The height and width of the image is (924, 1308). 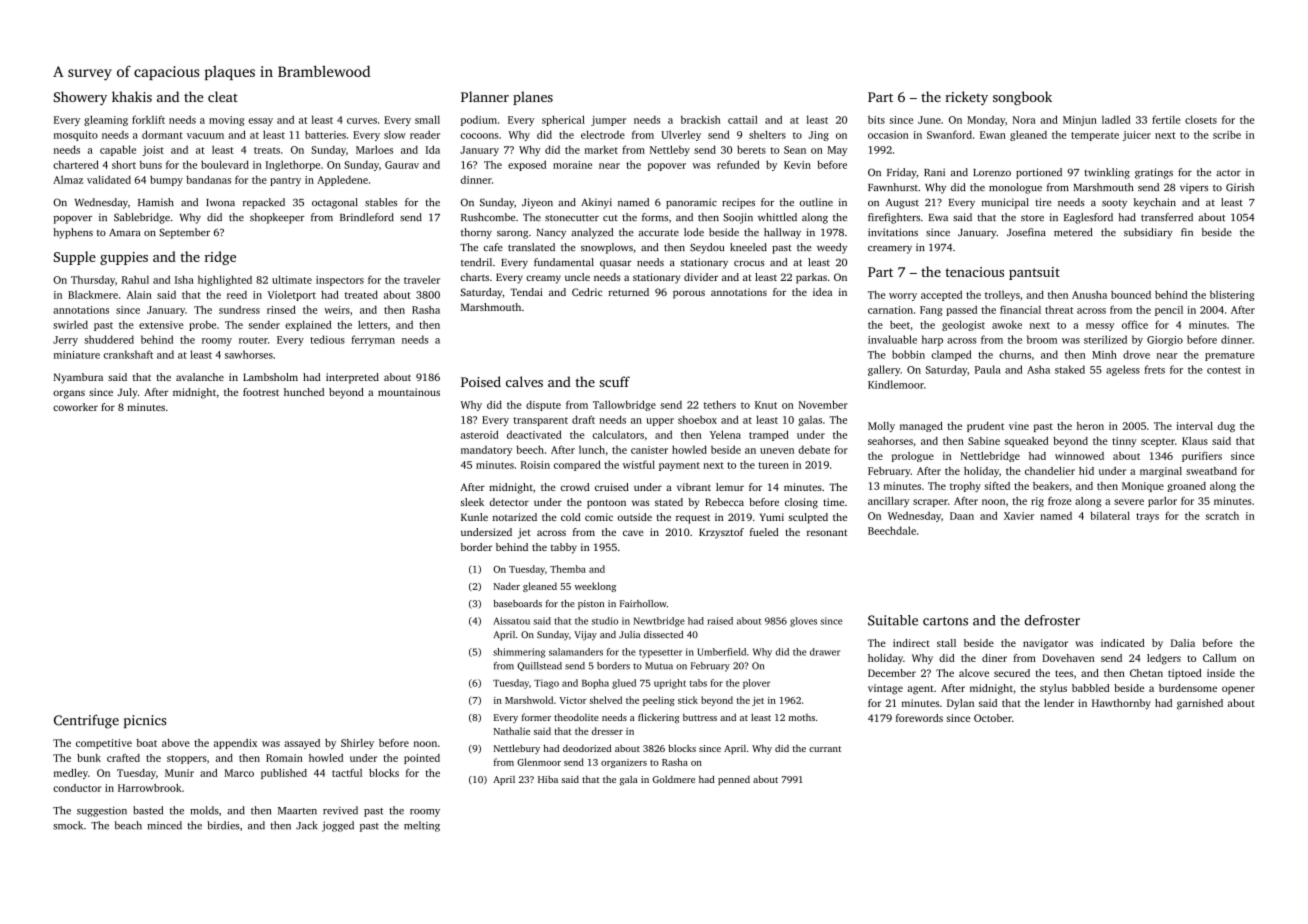 I want to click on melting, so click(x=422, y=826).
